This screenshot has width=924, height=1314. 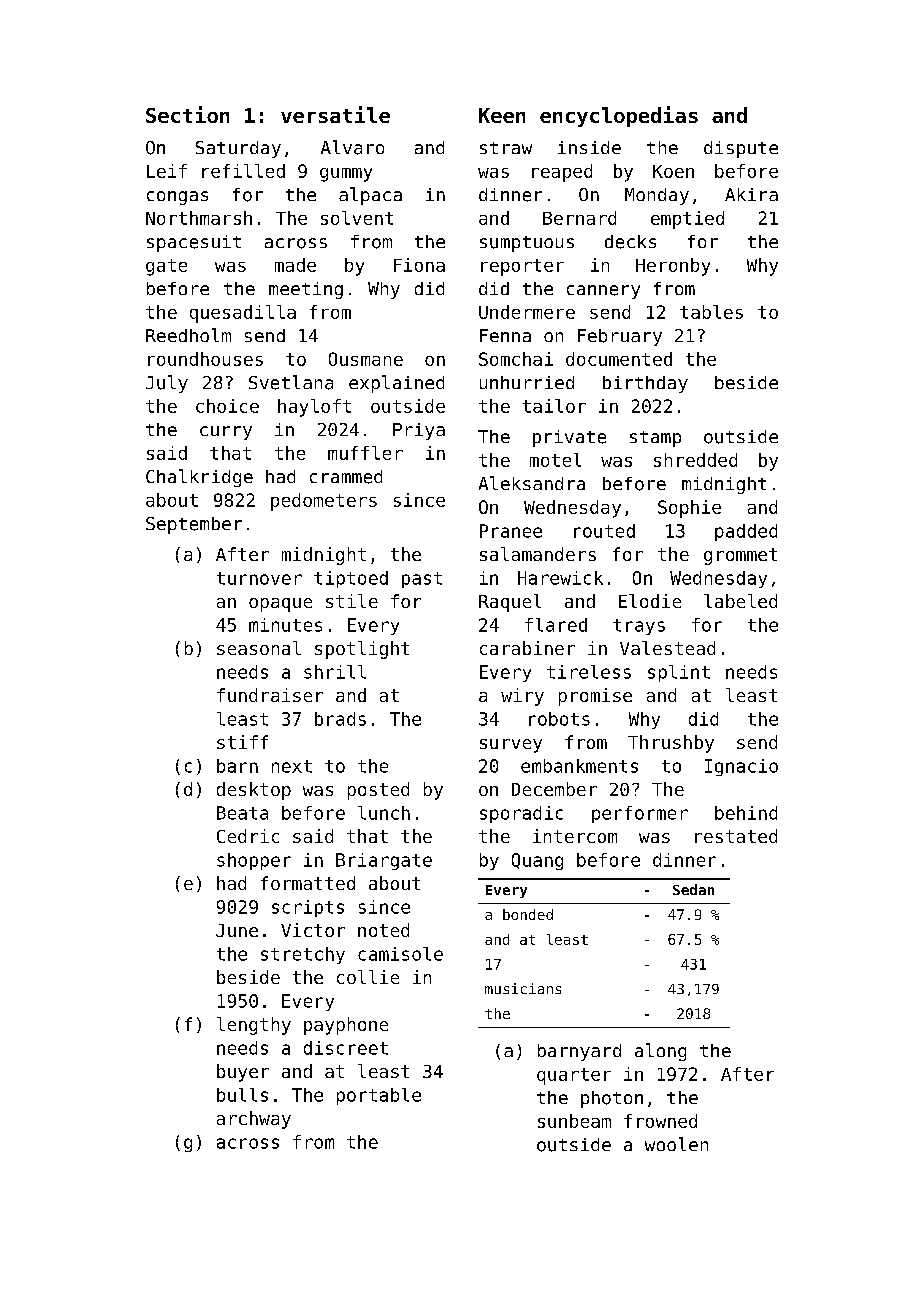 What do you see at coordinates (667, 648) in the screenshot?
I see `Valestead` at bounding box center [667, 648].
